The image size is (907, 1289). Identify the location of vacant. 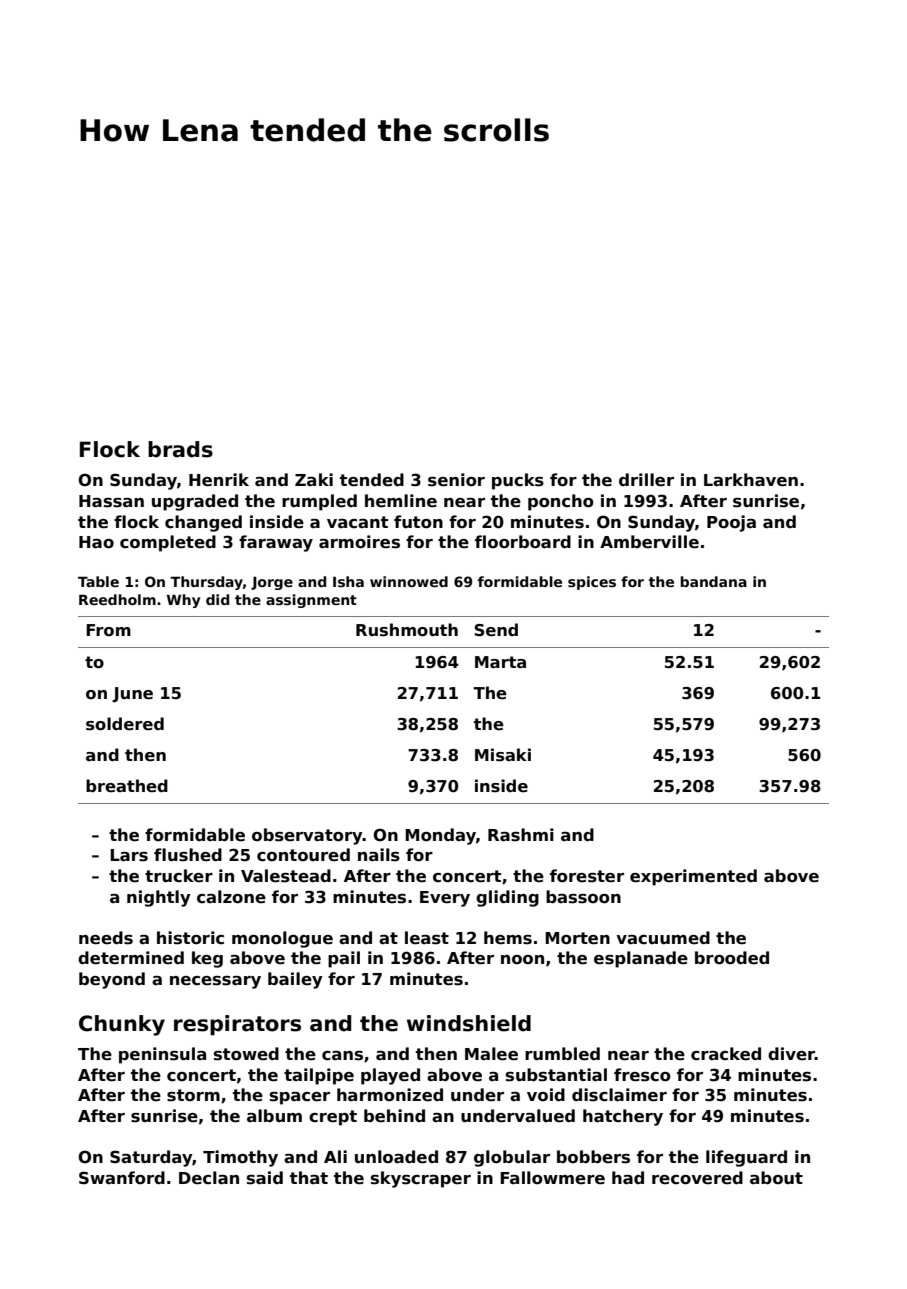
(357, 522).
